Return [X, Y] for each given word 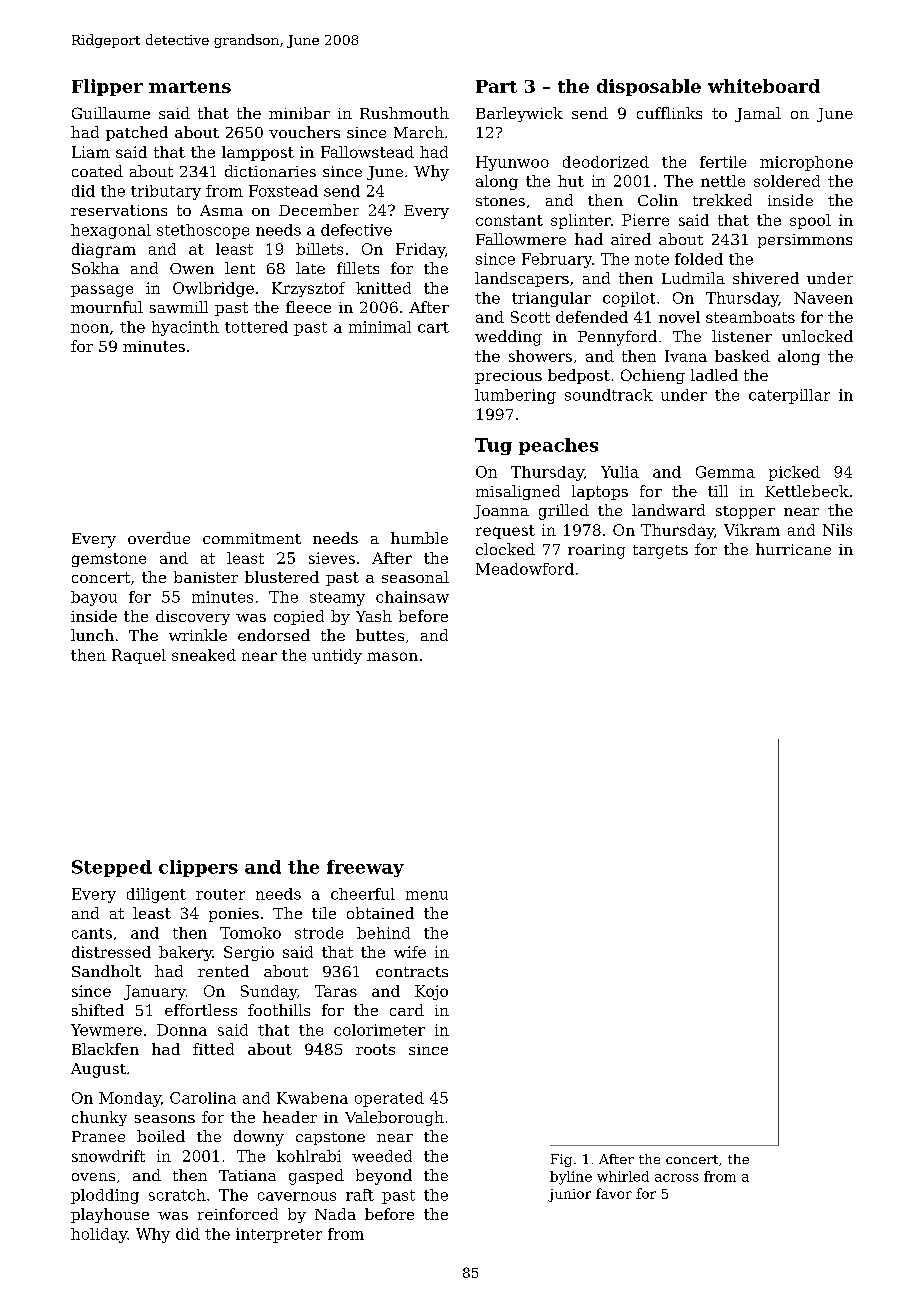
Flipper [107, 87]
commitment [252, 538]
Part [496, 86]
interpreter [279, 1235]
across [677, 1178]
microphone [806, 163]
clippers [198, 868]
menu [427, 895]
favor [614, 1193]
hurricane [793, 549]
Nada [335, 1214]
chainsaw [412, 597]
